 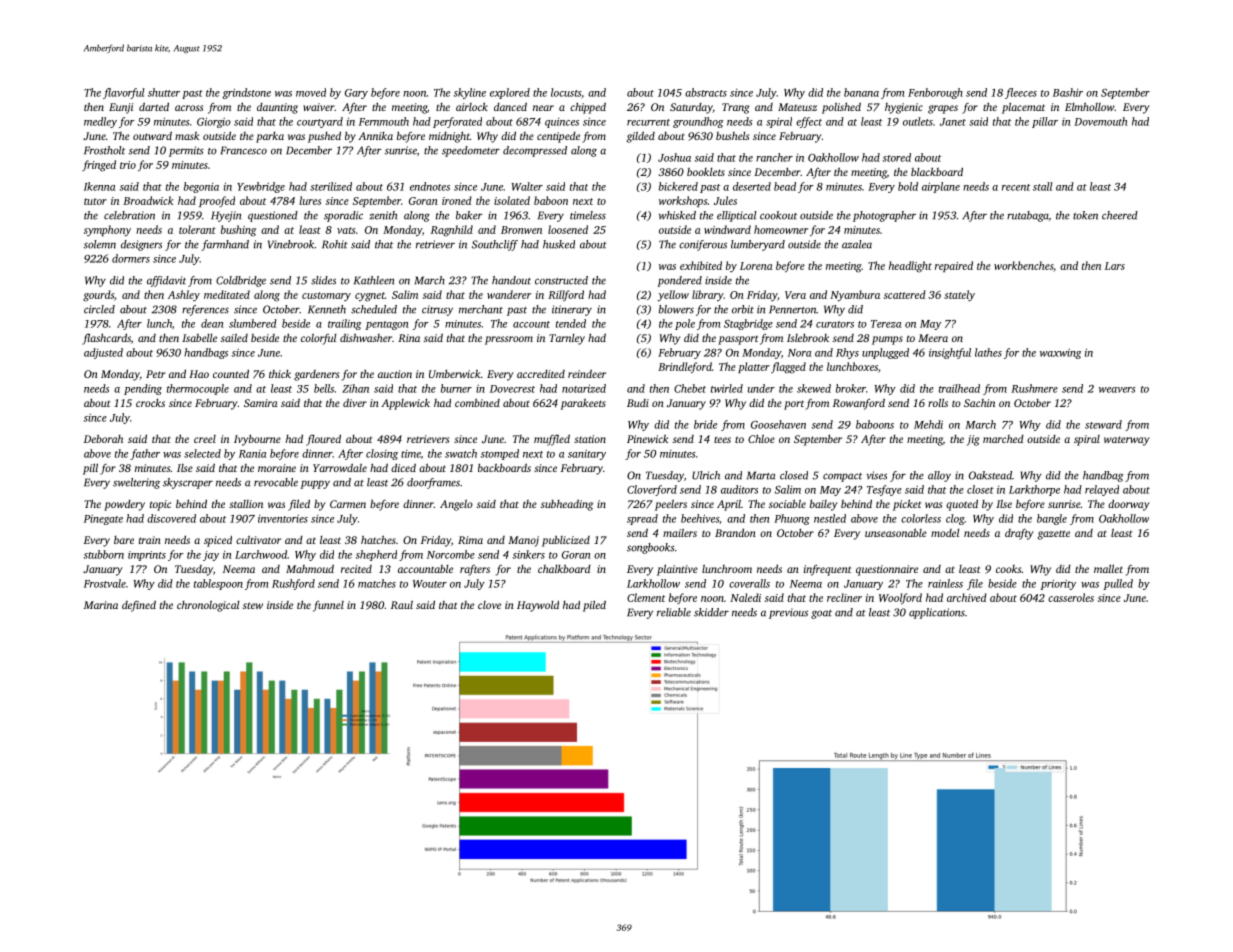 What do you see at coordinates (827, 570) in the screenshot?
I see `infrequent` at bounding box center [827, 570].
